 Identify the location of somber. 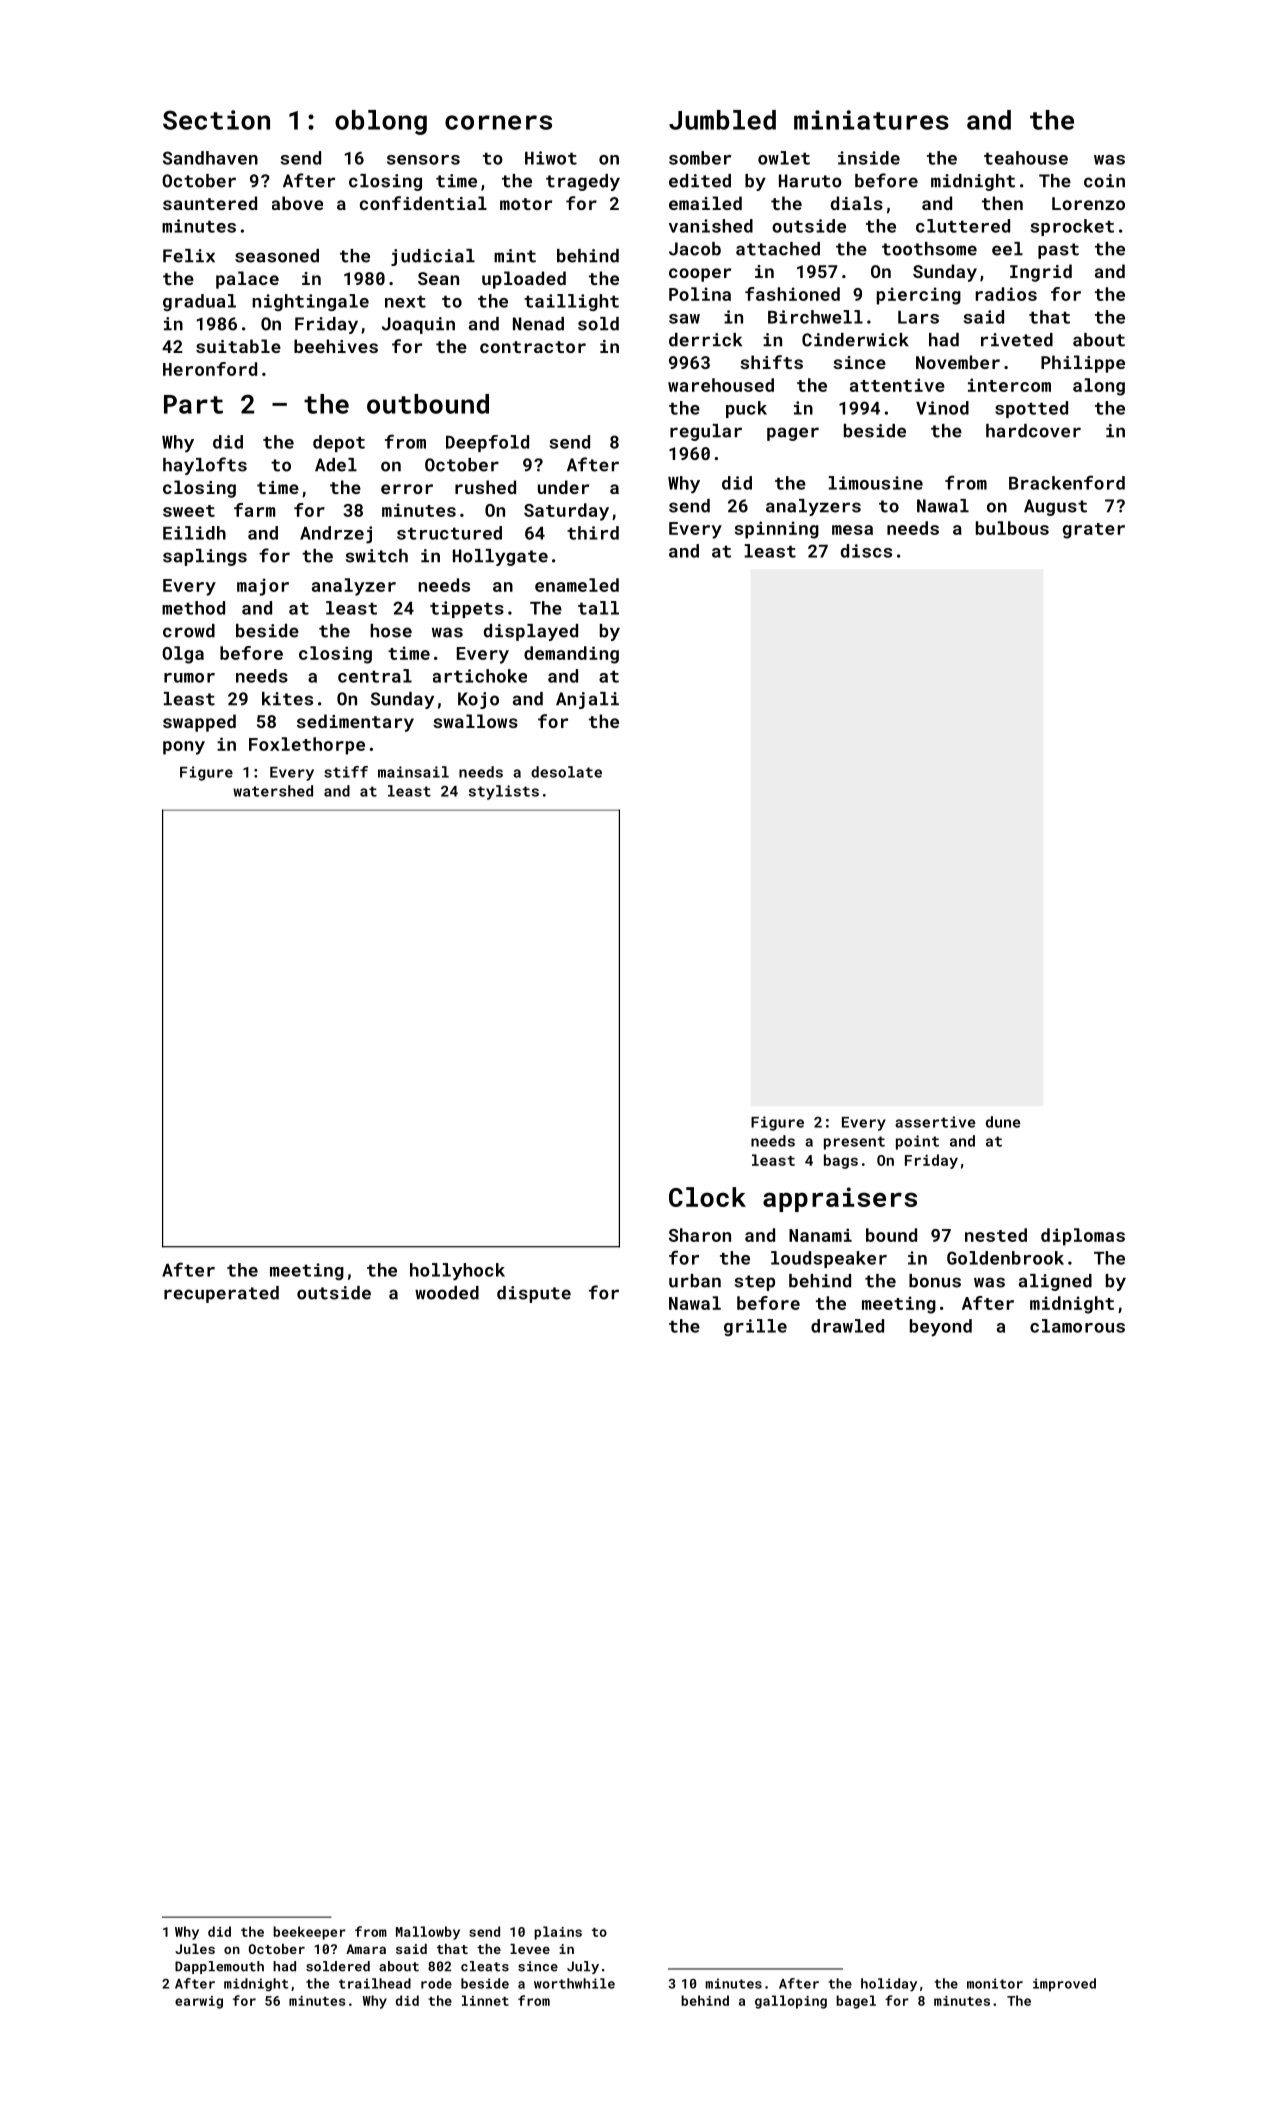
(700, 158).
